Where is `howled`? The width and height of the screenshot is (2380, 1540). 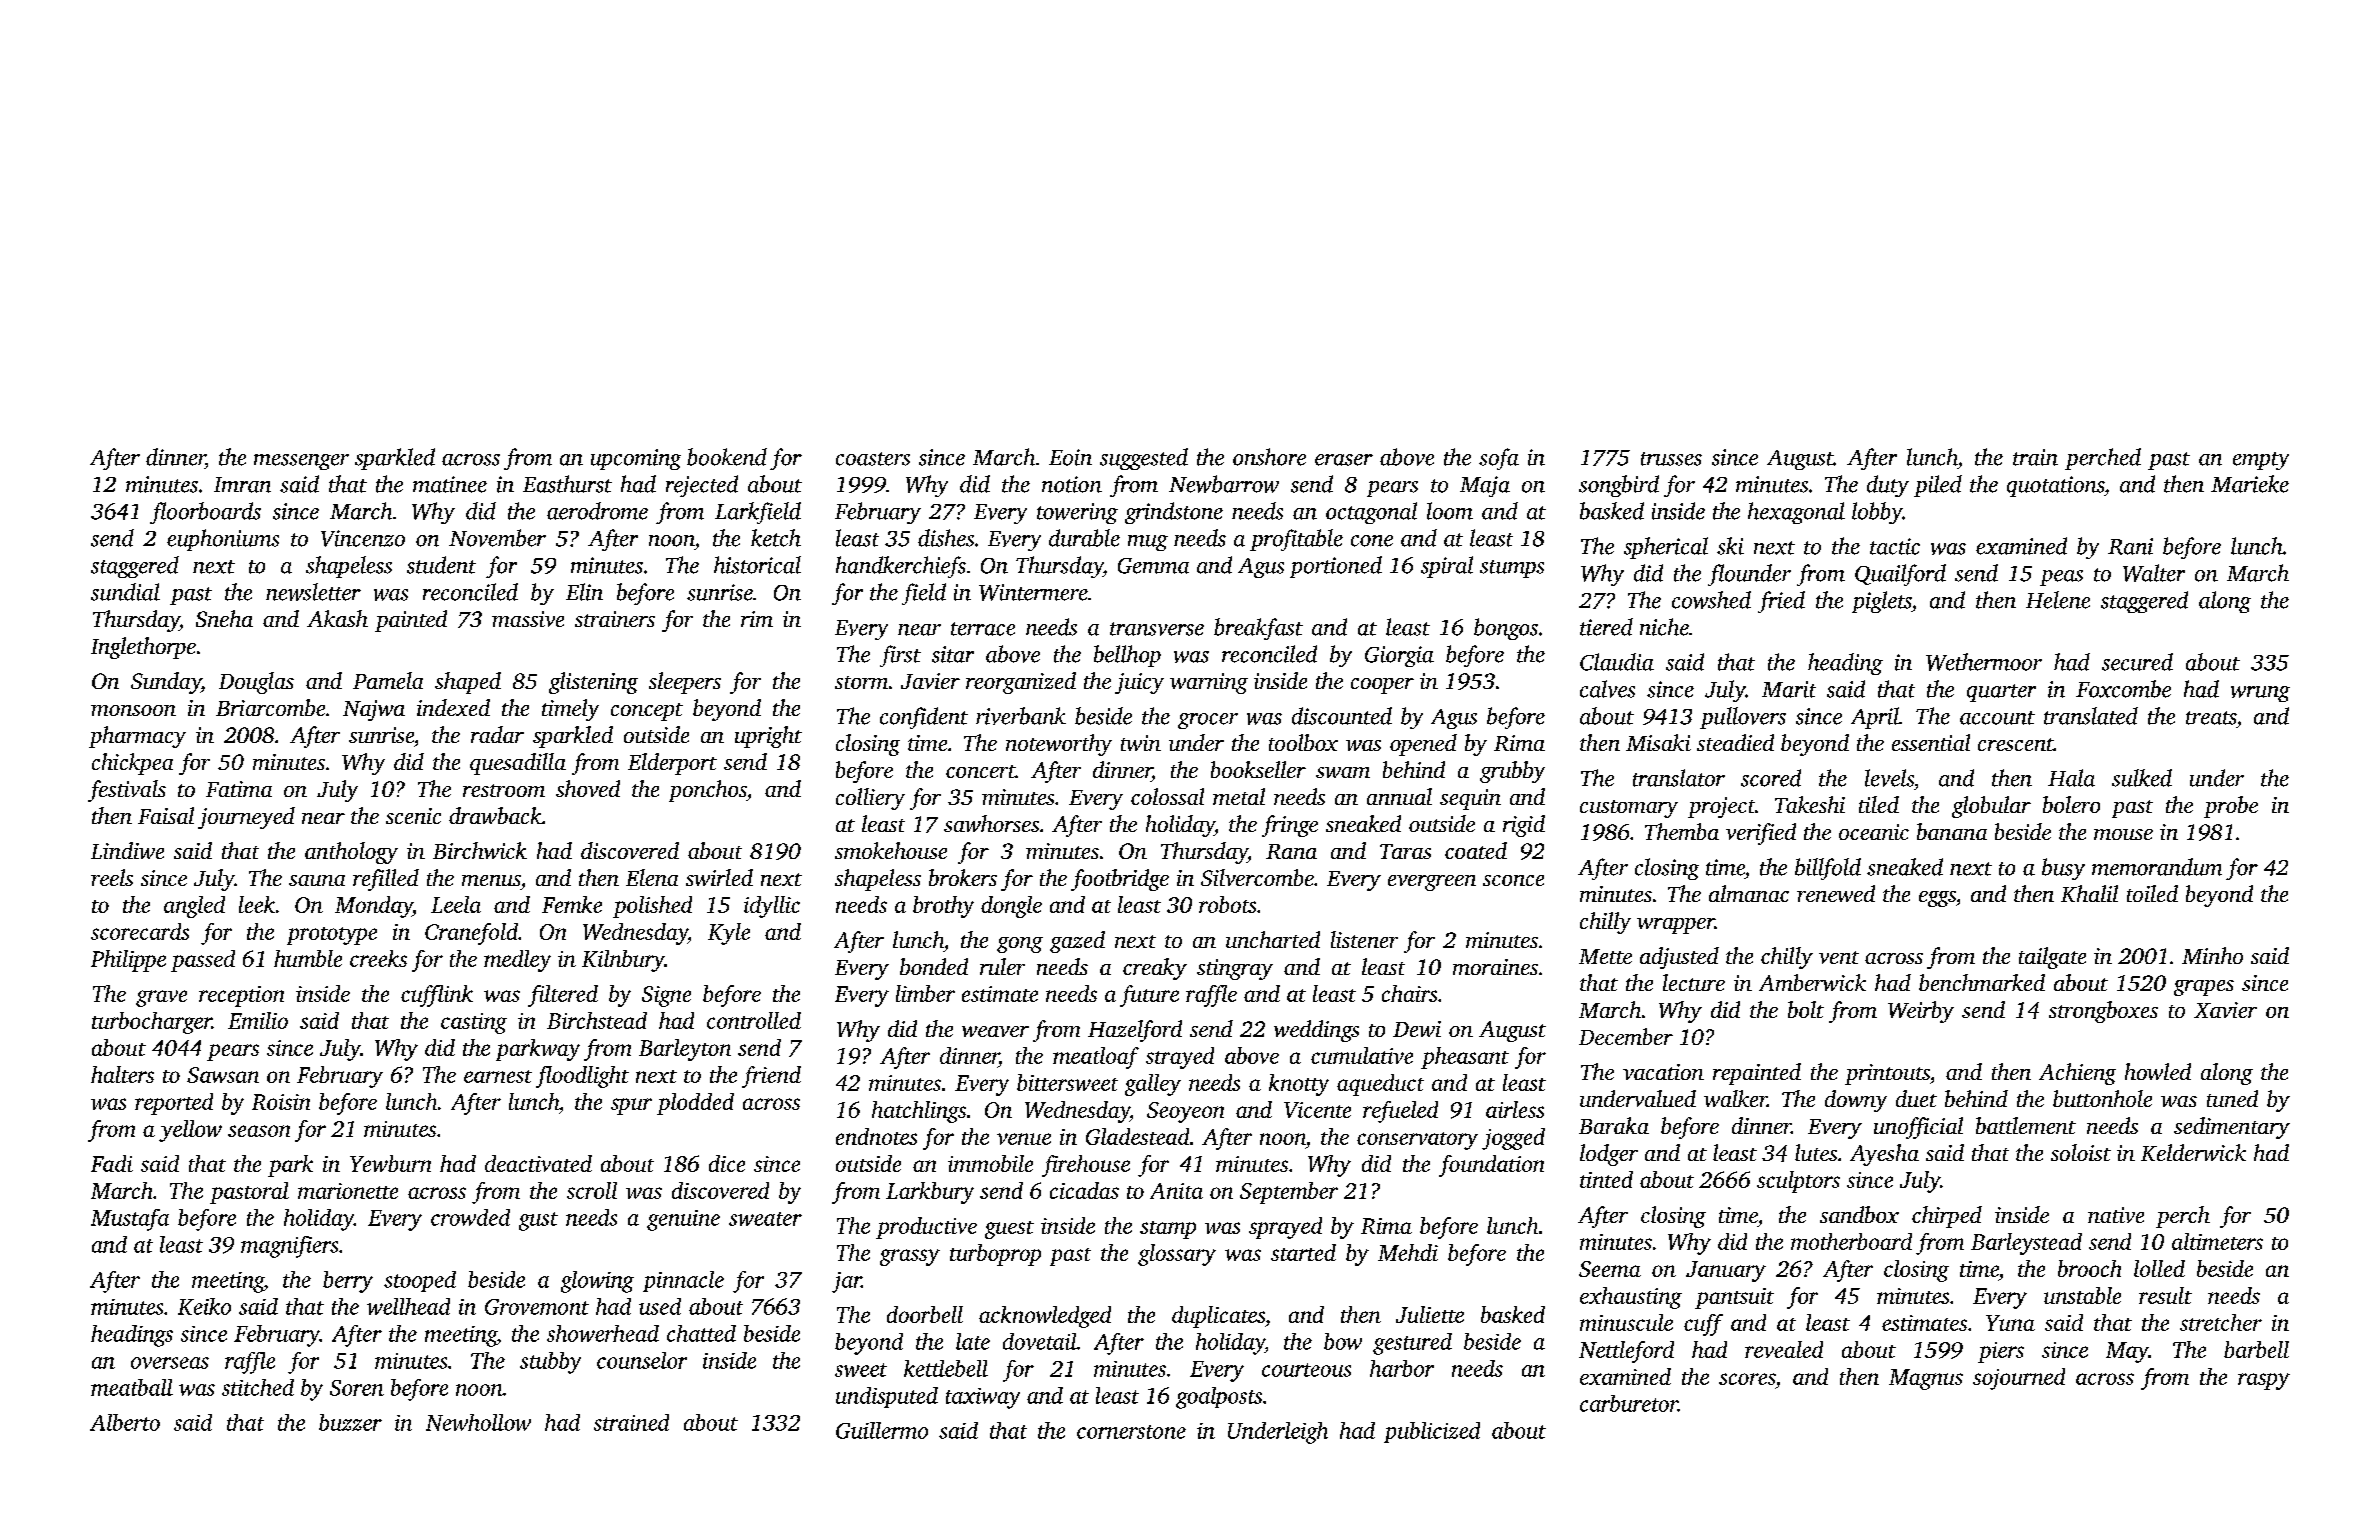 howled is located at coordinates (2158, 1071).
